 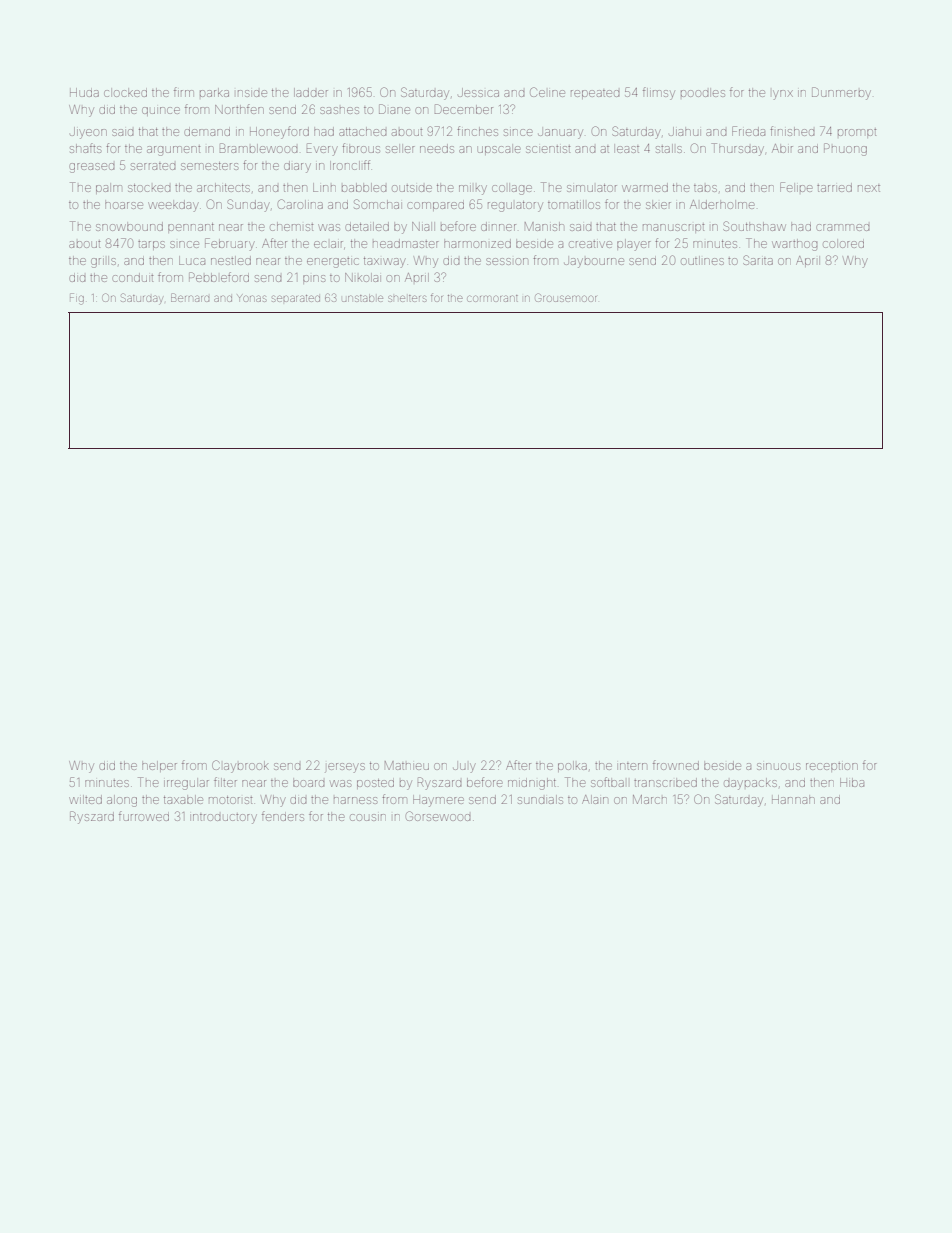 What do you see at coordinates (190, 297) in the page?
I see `Bernard` at bounding box center [190, 297].
